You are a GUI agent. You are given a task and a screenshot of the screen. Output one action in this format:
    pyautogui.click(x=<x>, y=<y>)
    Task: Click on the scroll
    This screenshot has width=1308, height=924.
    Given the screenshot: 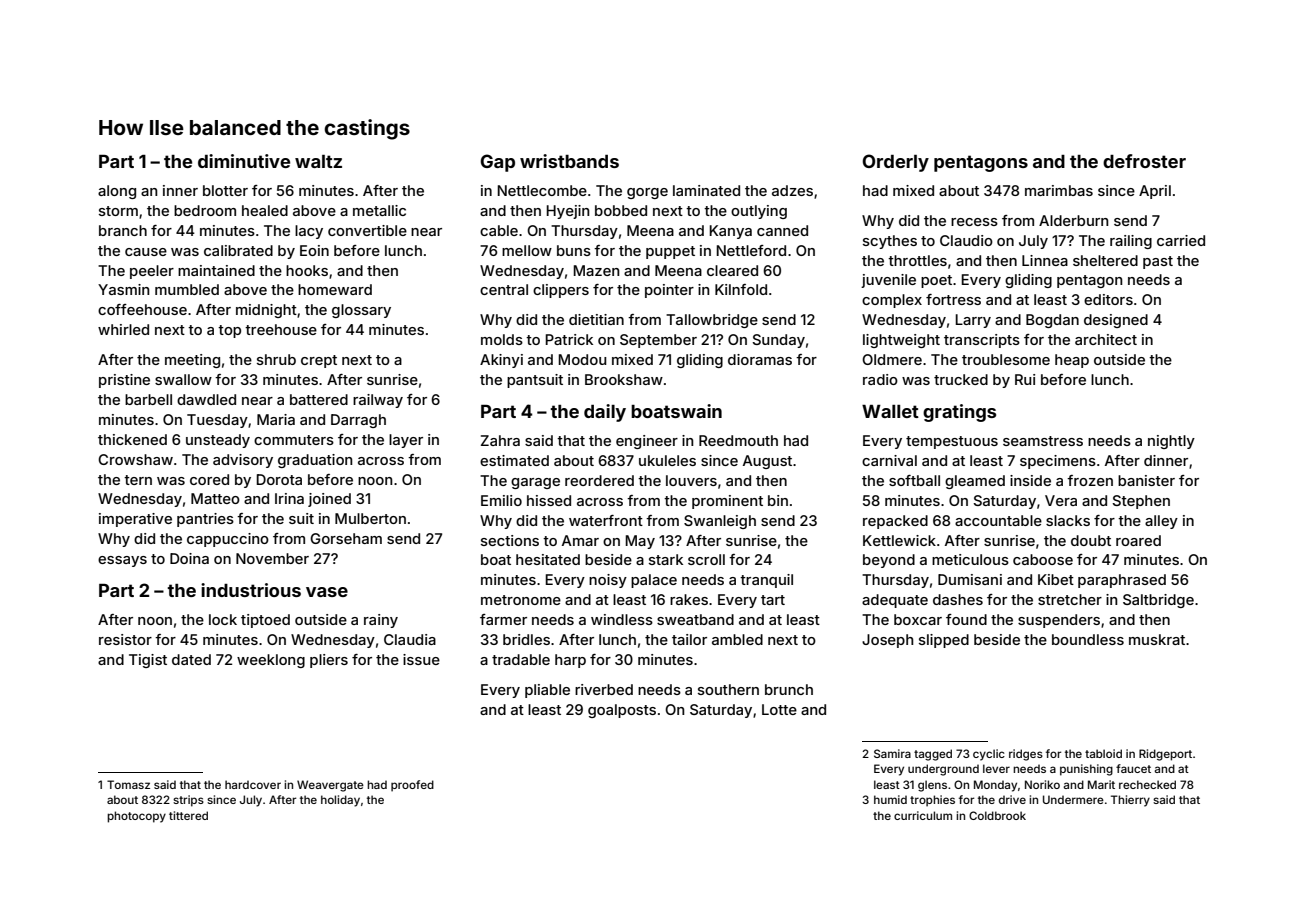 What is the action you would take?
    pyautogui.click(x=706, y=559)
